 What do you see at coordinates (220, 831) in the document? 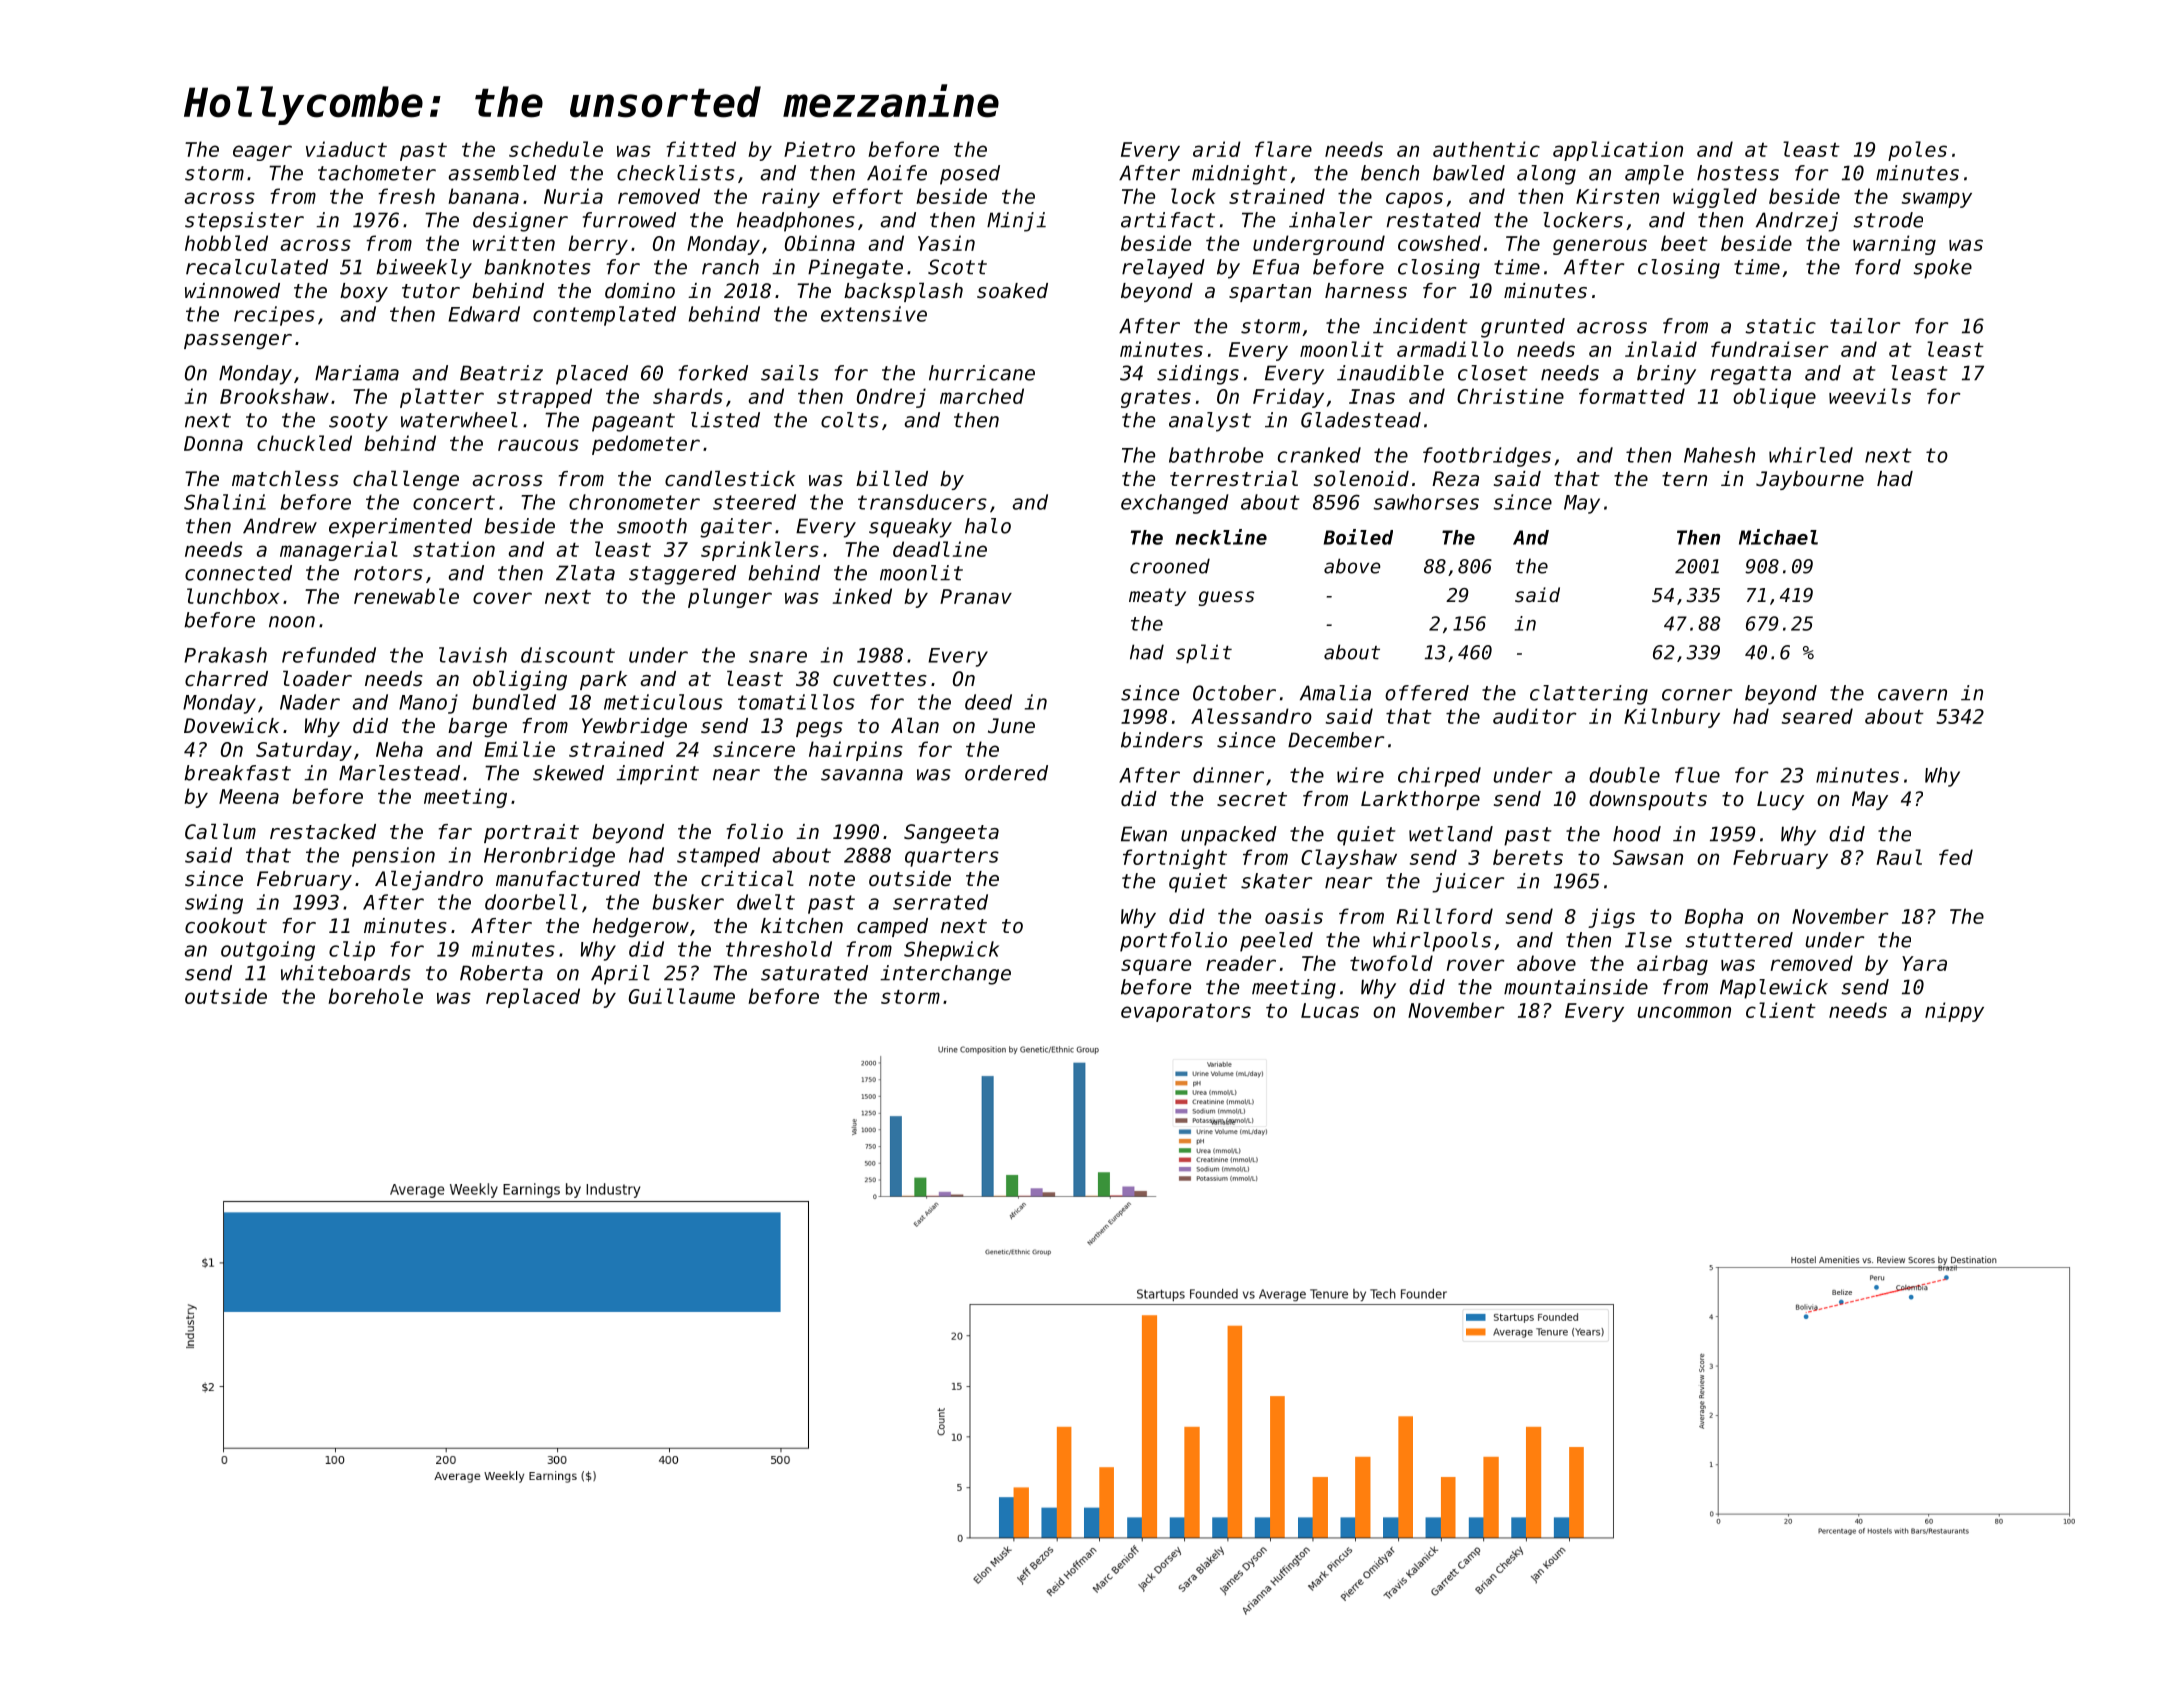
I see `Callum` at bounding box center [220, 831].
